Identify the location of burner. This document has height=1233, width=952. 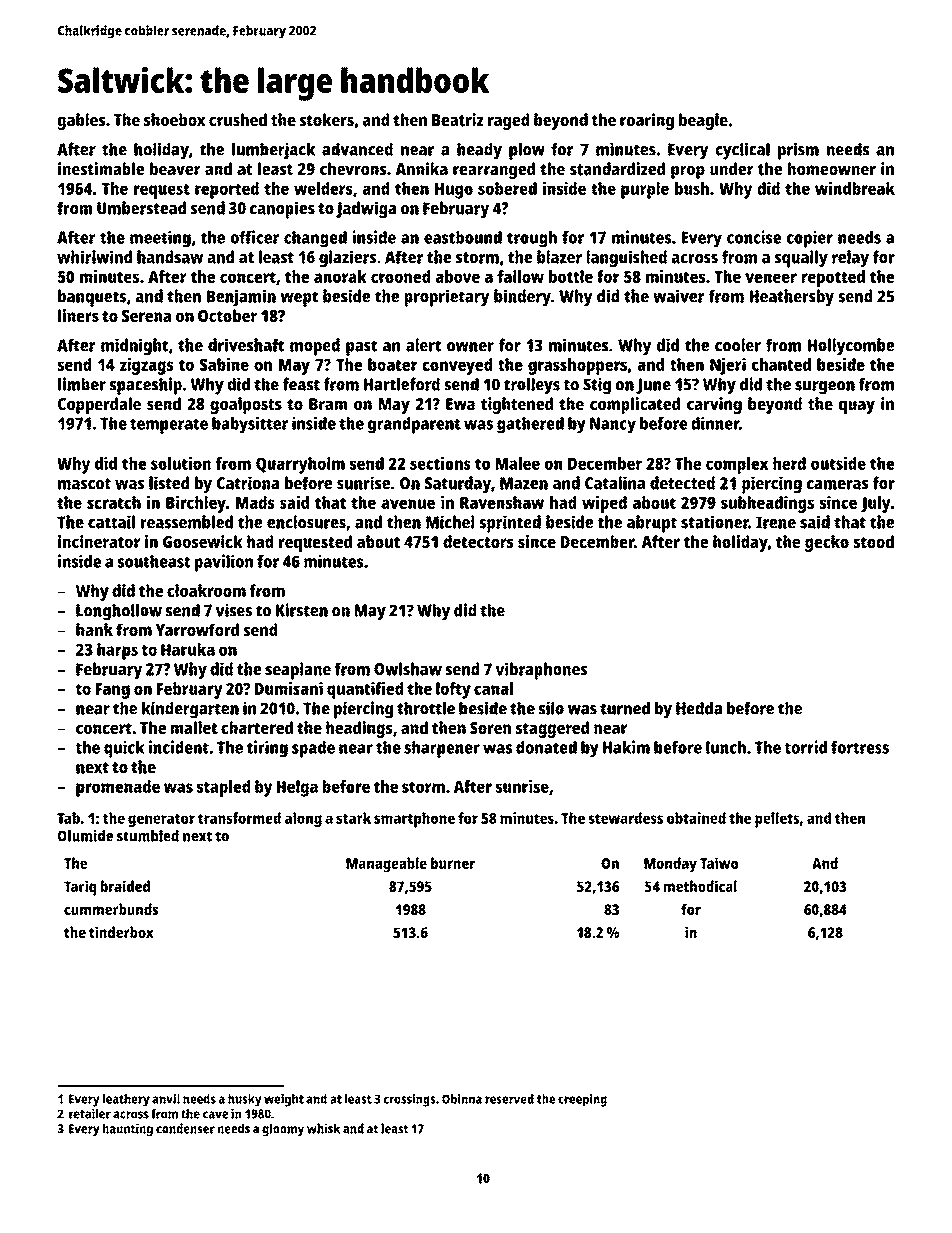
(453, 863).
